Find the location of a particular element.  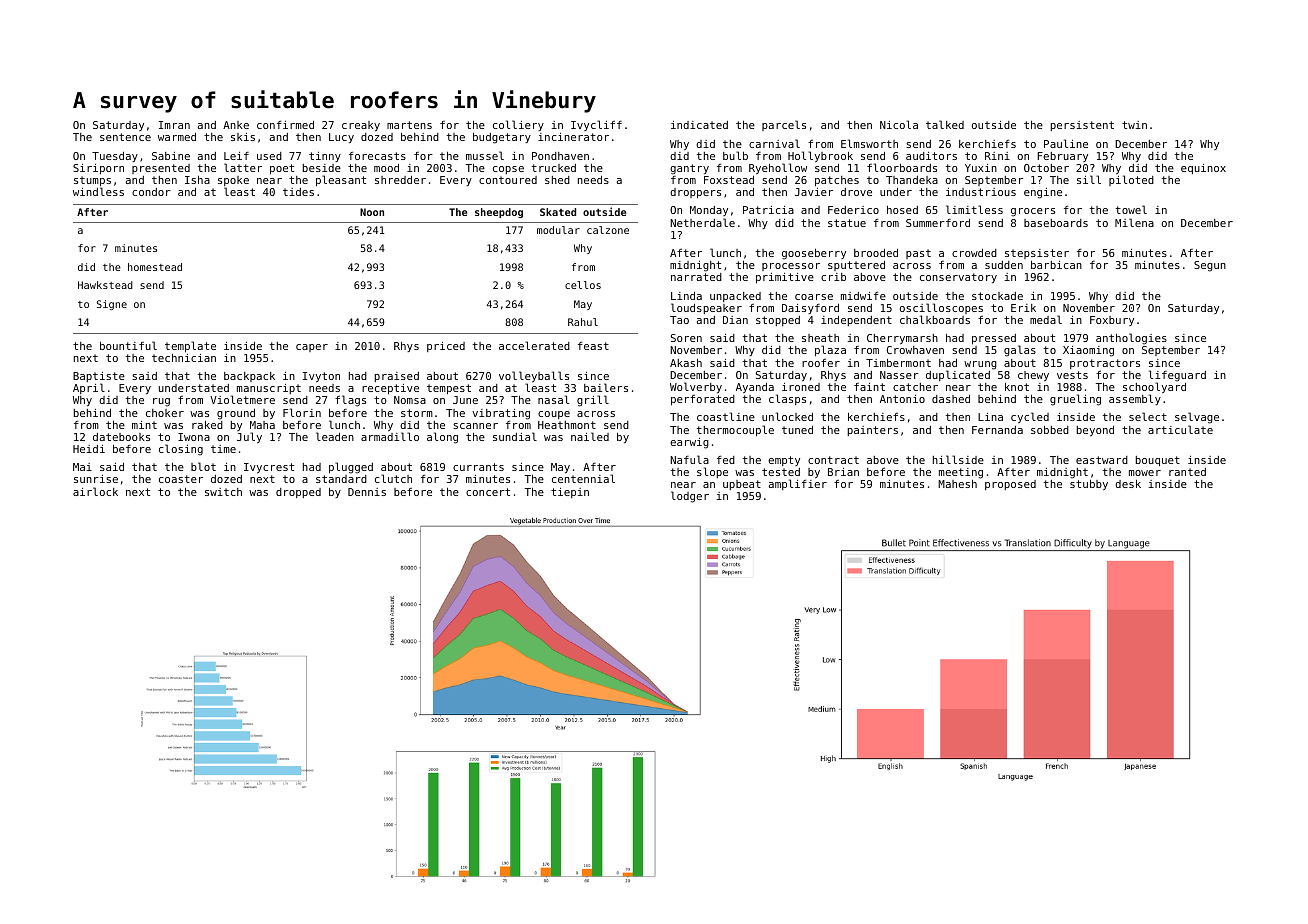

midwife is located at coordinates (863, 296).
